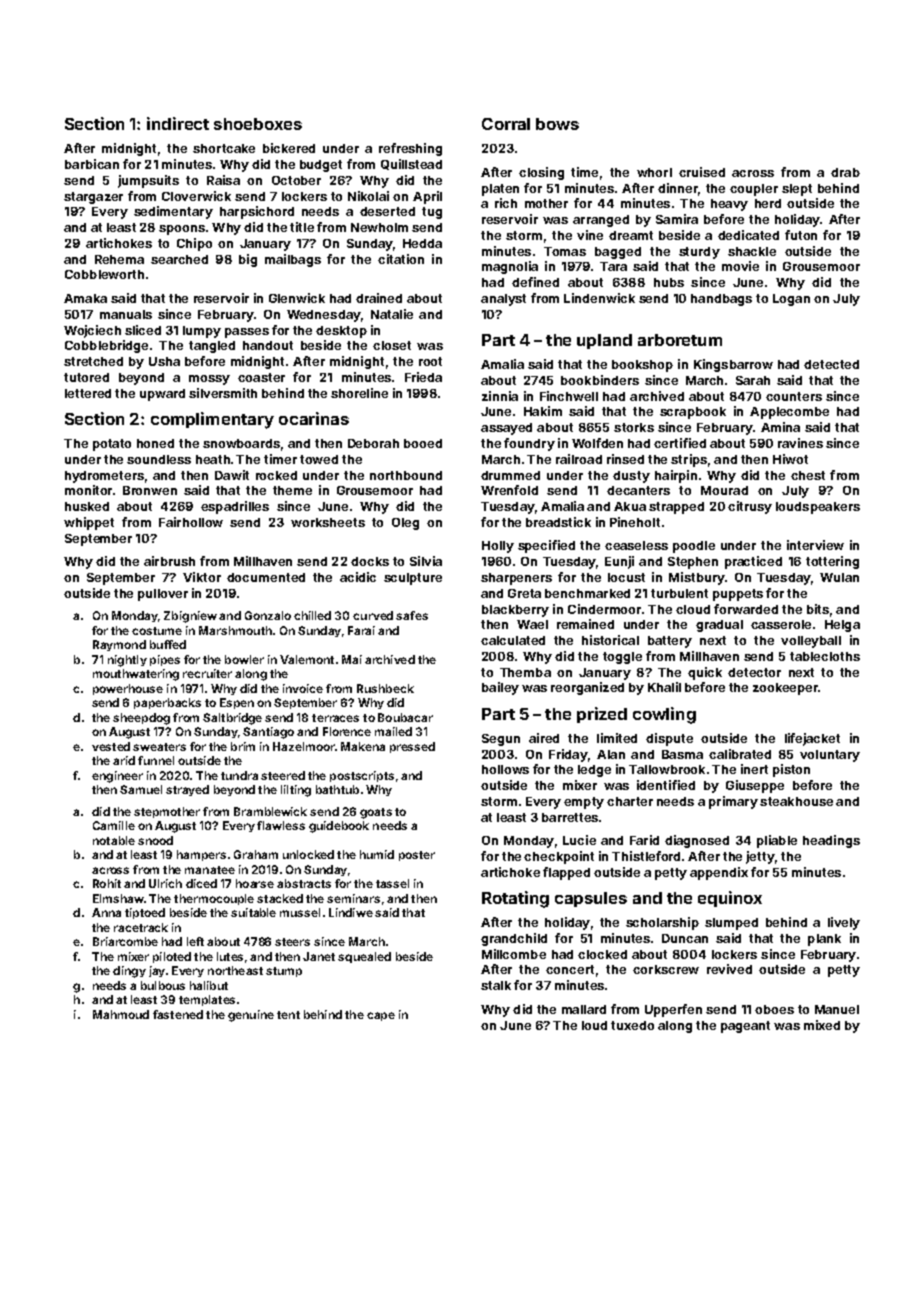 This screenshot has width=924, height=1308. What do you see at coordinates (845, 172) in the screenshot?
I see `drab` at bounding box center [845, 172].
